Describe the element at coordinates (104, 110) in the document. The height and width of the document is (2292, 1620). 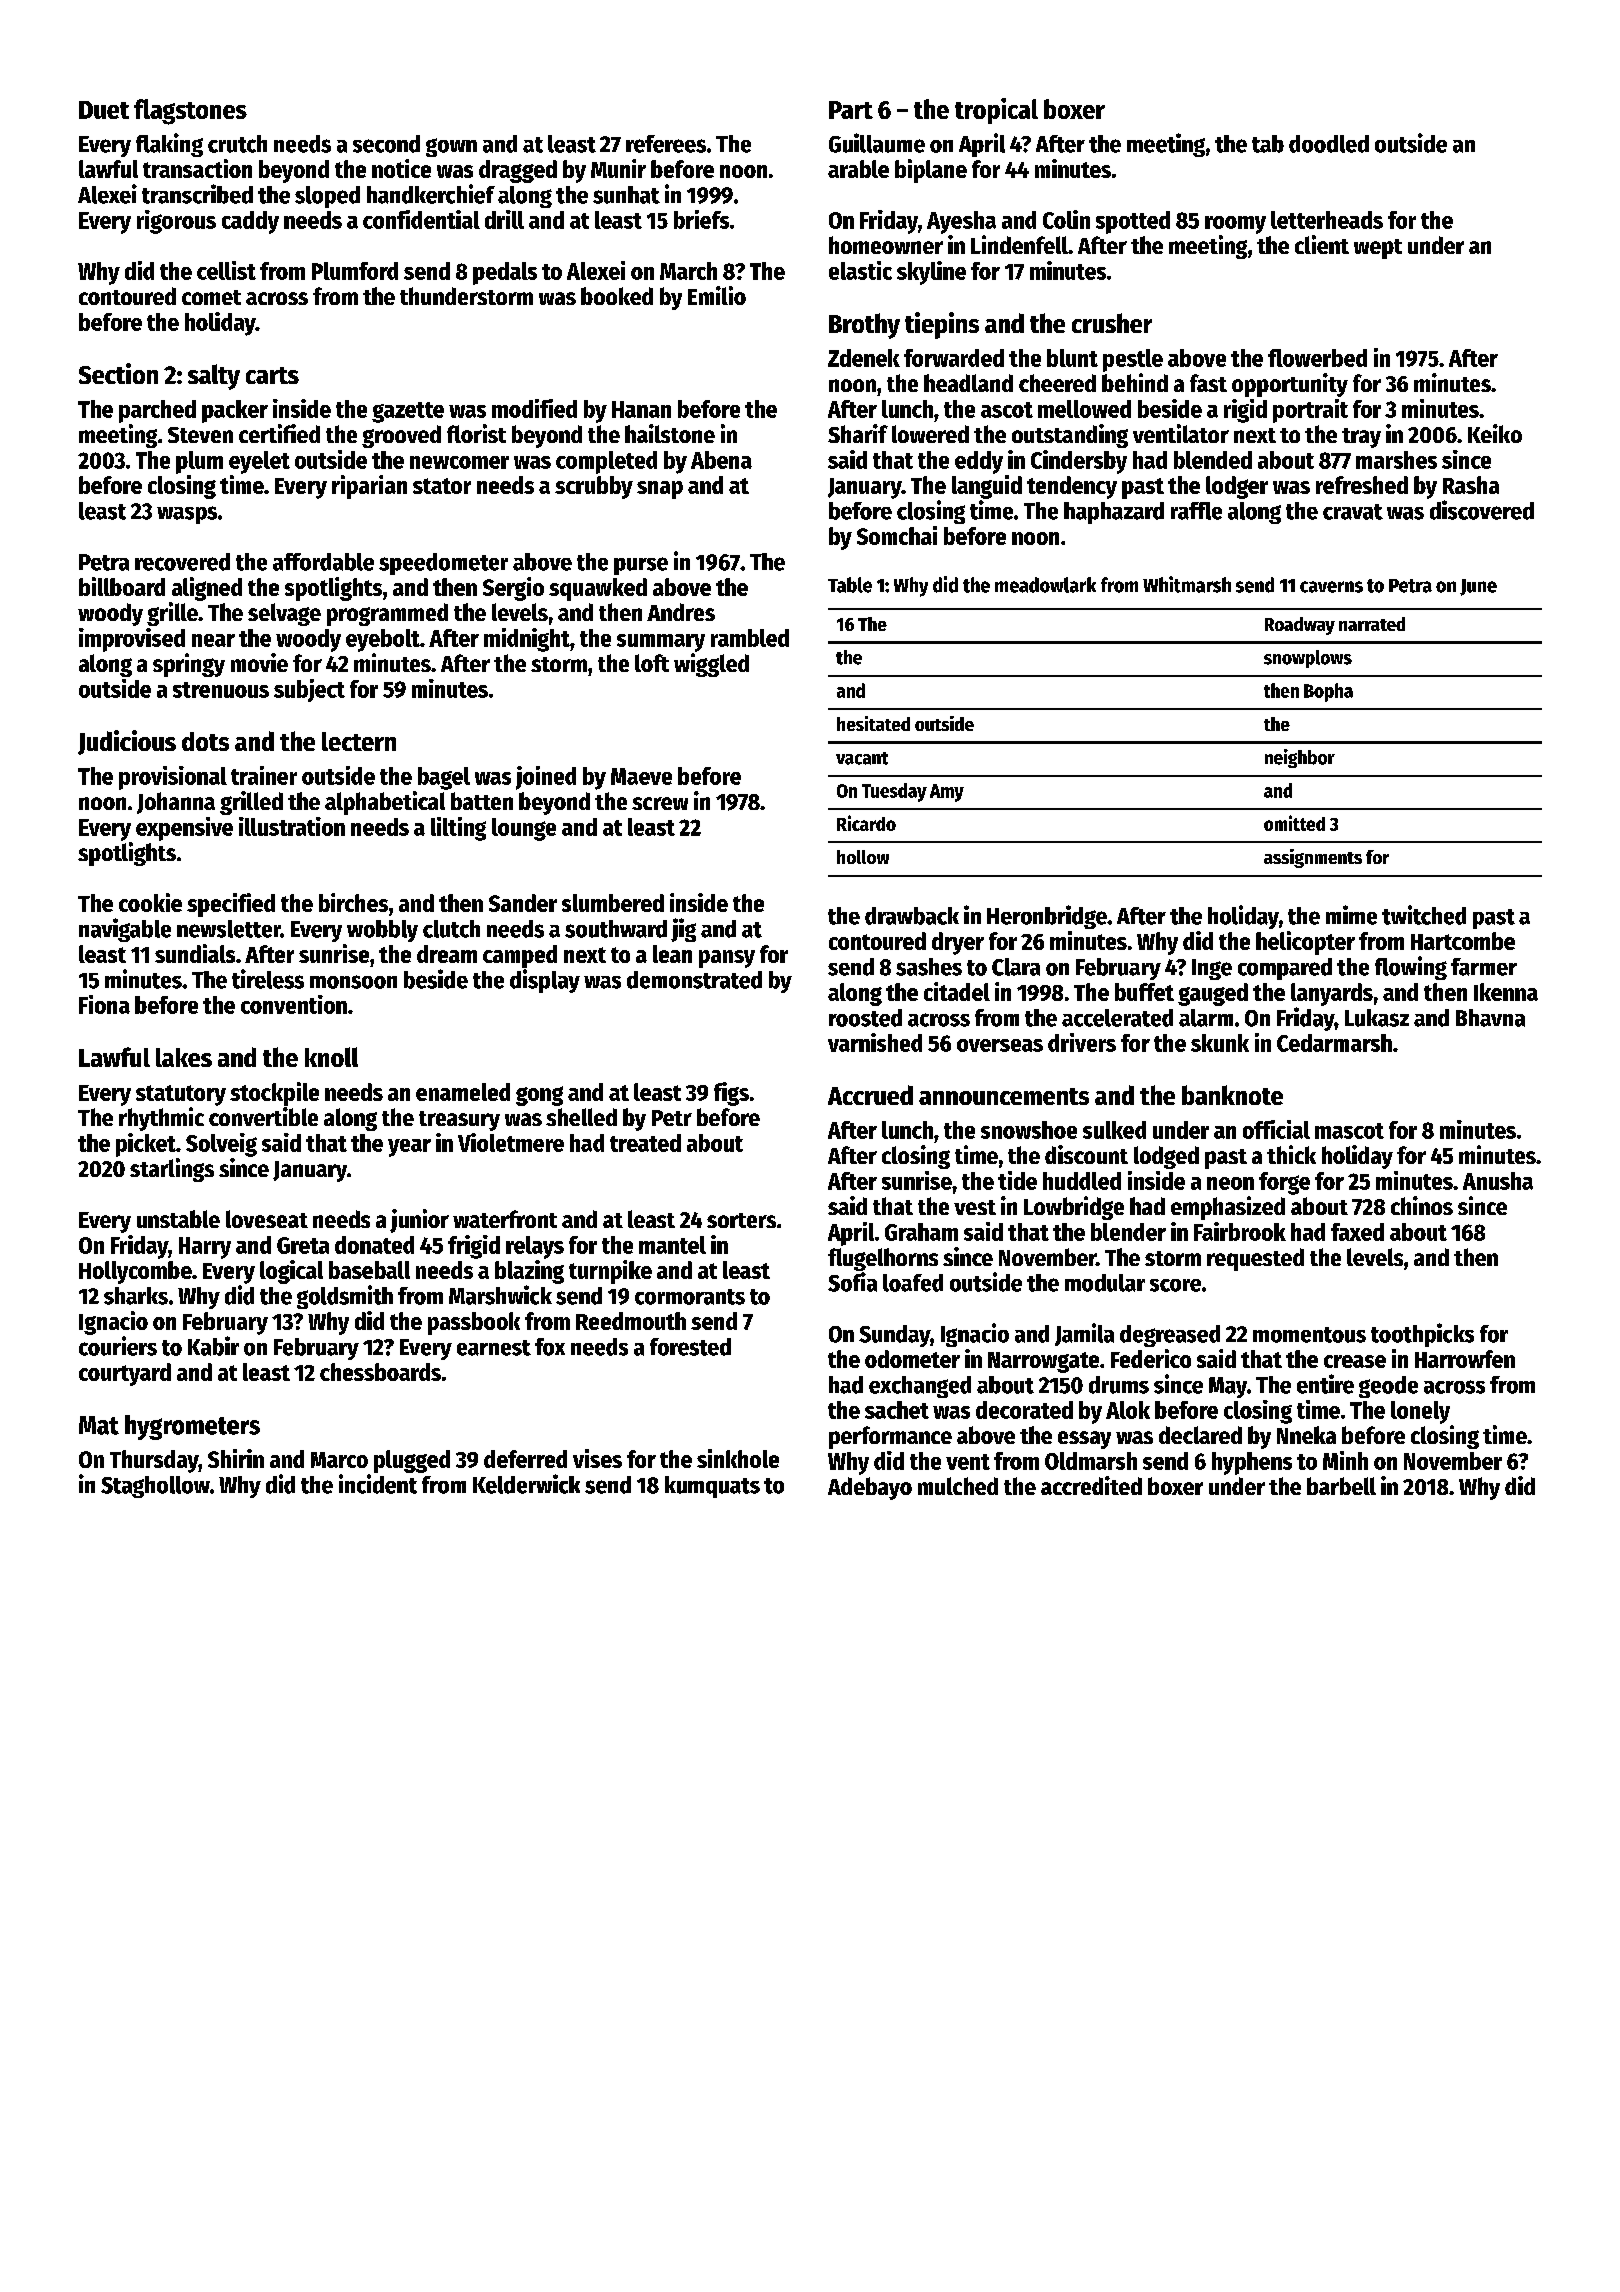
I see `Duet` at that location.
